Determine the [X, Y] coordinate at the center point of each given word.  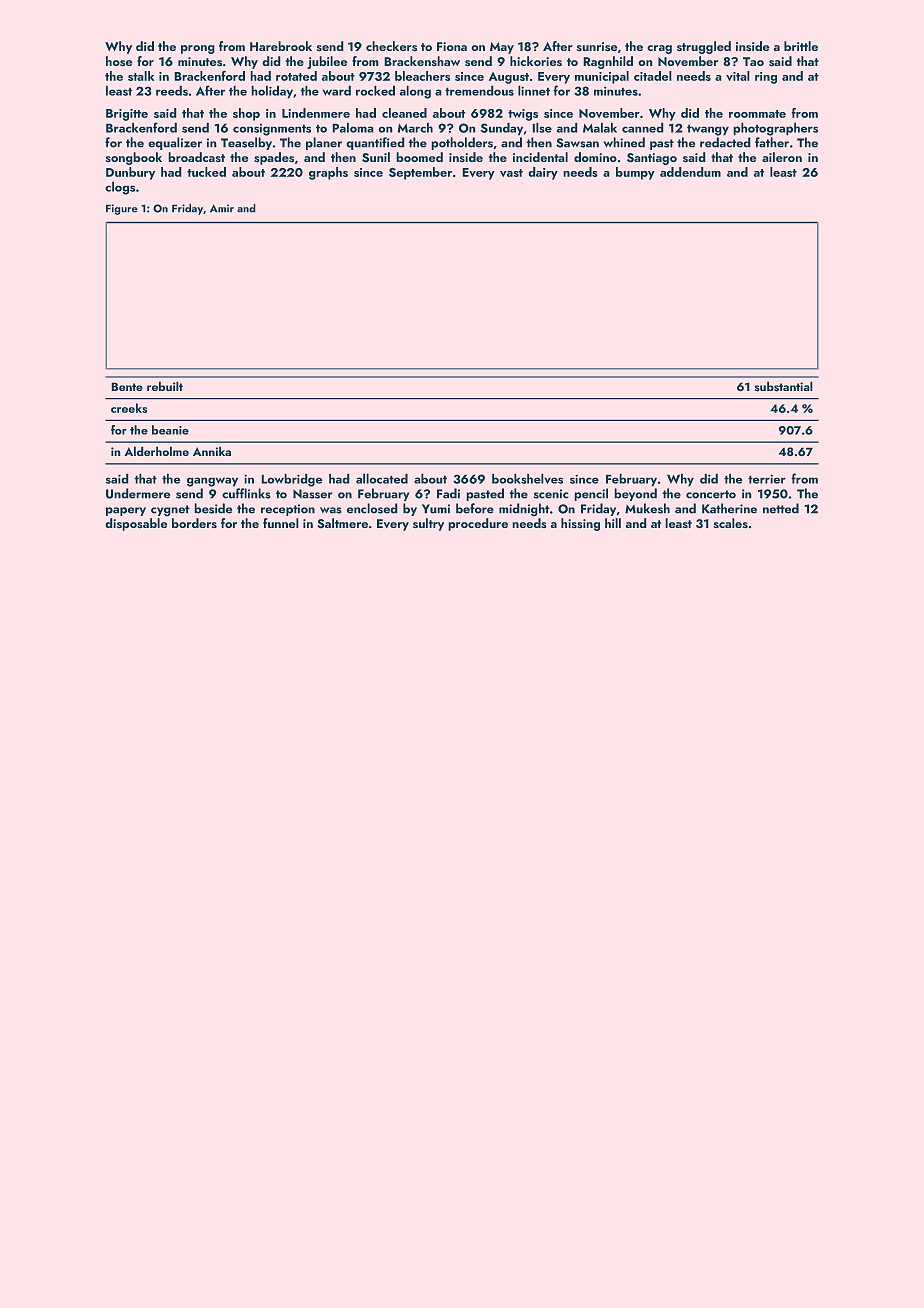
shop [246, 114]
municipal [602, 77]
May [502, 48]
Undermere [138, 493]
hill [613, 523]
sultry [428, 524]
